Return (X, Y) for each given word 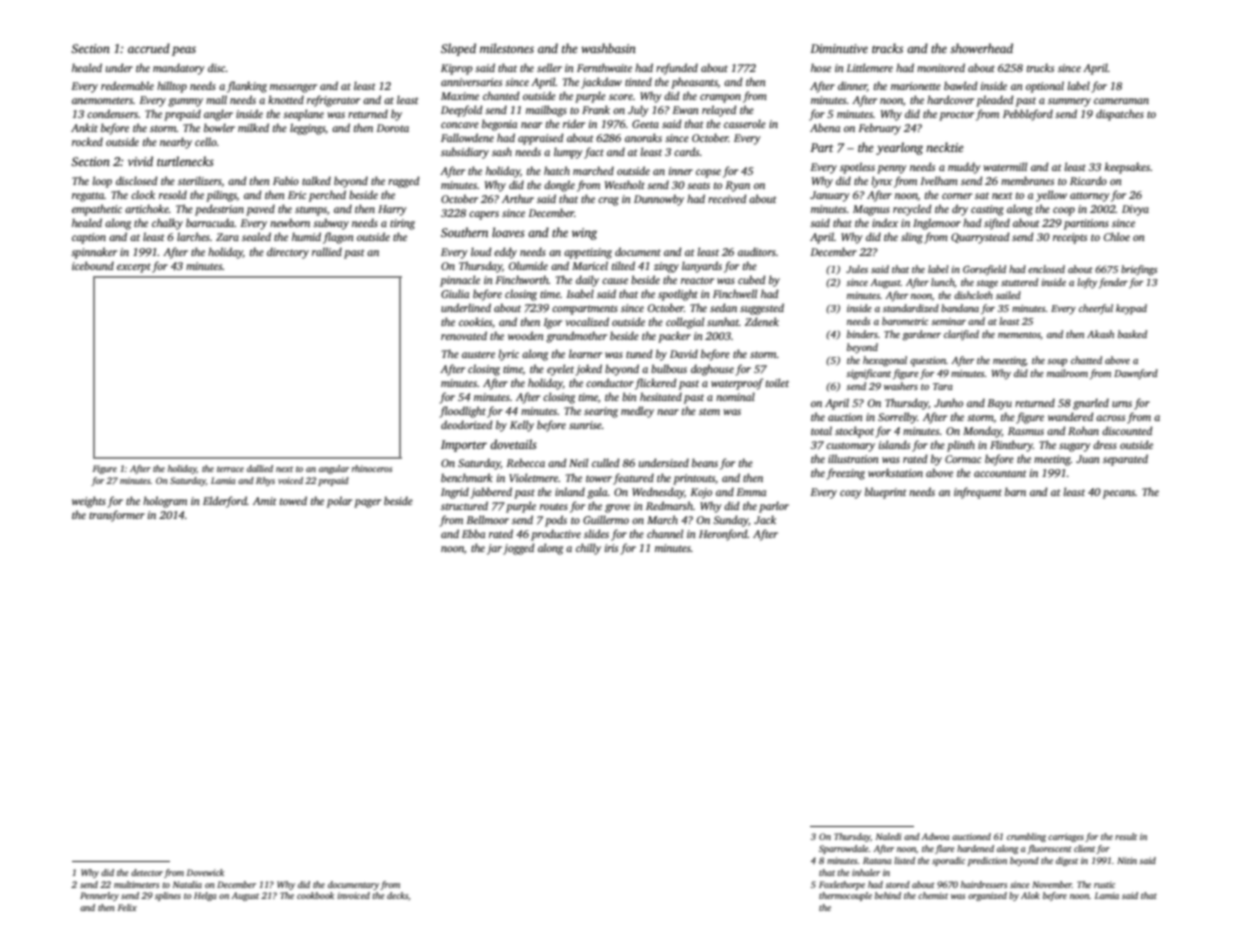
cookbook (315, 895)
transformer (117, 516)
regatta (88, 197)
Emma (751, 492)
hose (821, 67)
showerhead (981, 48)
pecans (1119, 494)
